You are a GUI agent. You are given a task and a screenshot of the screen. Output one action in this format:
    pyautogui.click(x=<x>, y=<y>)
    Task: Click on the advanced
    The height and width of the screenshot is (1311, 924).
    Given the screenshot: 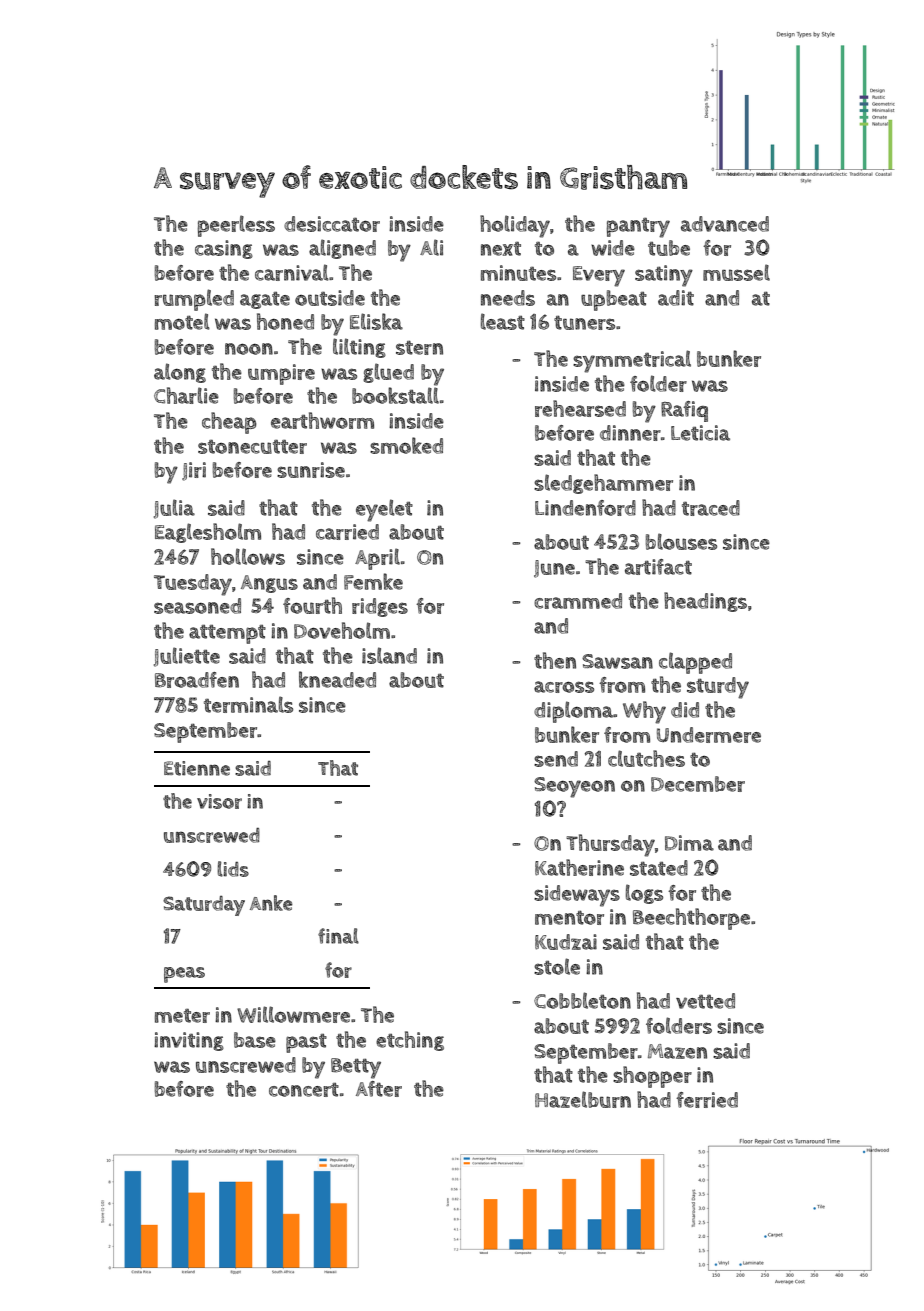 What is the action you would take?
    pyautogui.click(x=725, y=224)
